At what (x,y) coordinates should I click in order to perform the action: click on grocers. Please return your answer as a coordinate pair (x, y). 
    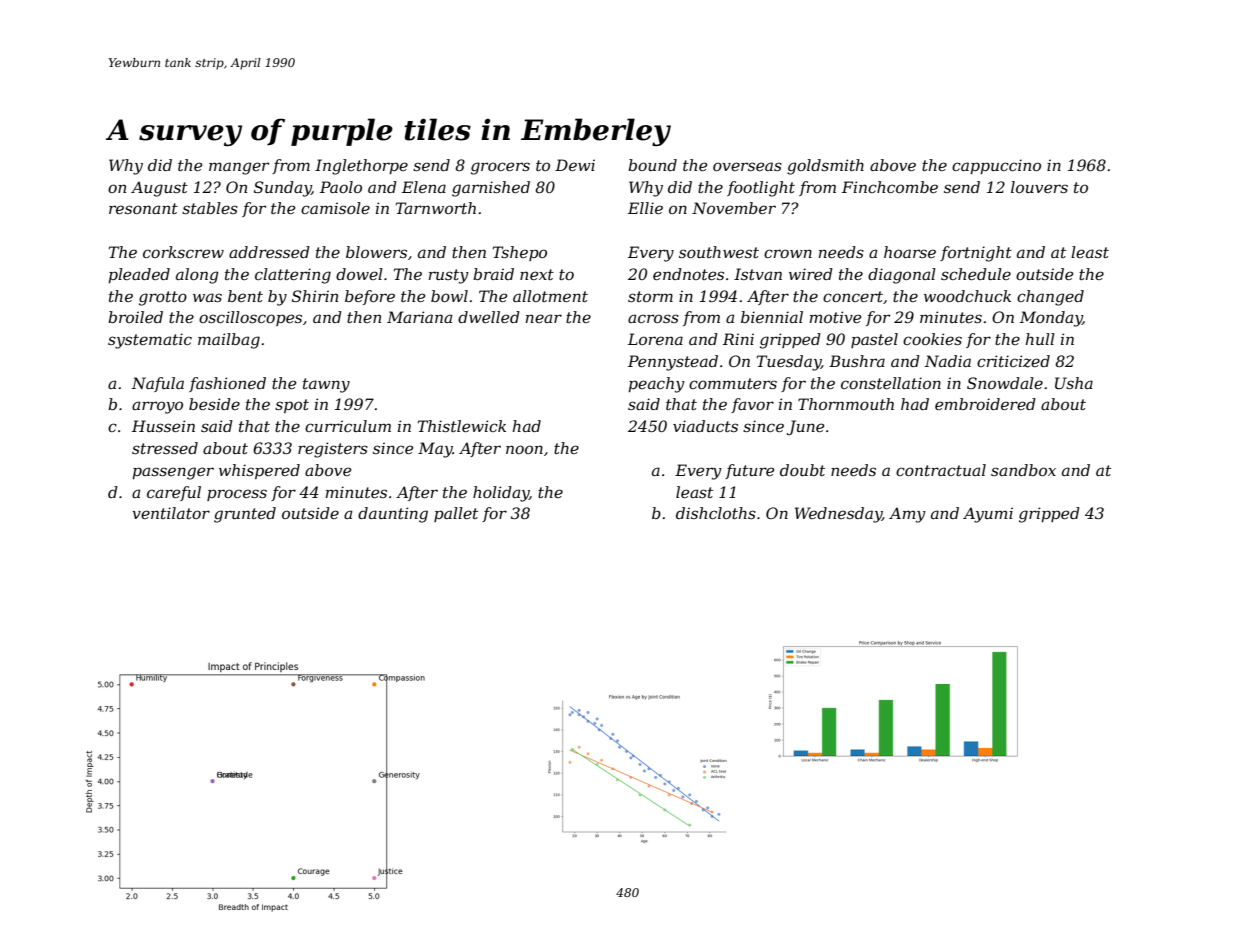
    Looking at the image, I should click on (500, 168).
